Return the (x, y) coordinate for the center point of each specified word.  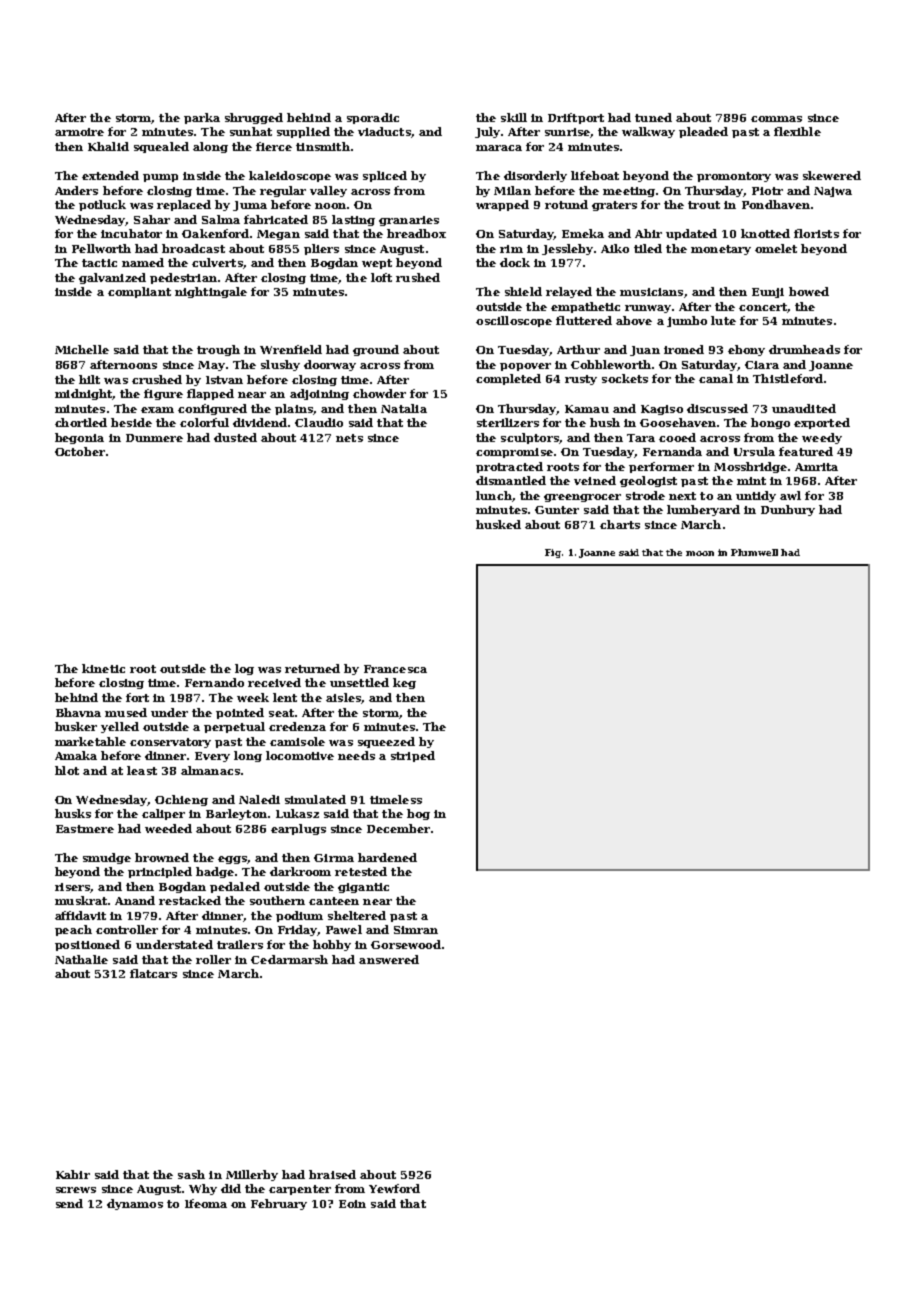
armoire (79, 132)
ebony (746, 350)
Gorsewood (406, 944)
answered (389, 959)
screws (76, 1190)
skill (514, 117)
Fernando (214, 682)
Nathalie (81, 959)
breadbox (416, 233)
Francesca (395, 669)
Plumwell (754, 552)
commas (776, 119)
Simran (416, 930)
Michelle (82, 349)
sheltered (357, 915)
